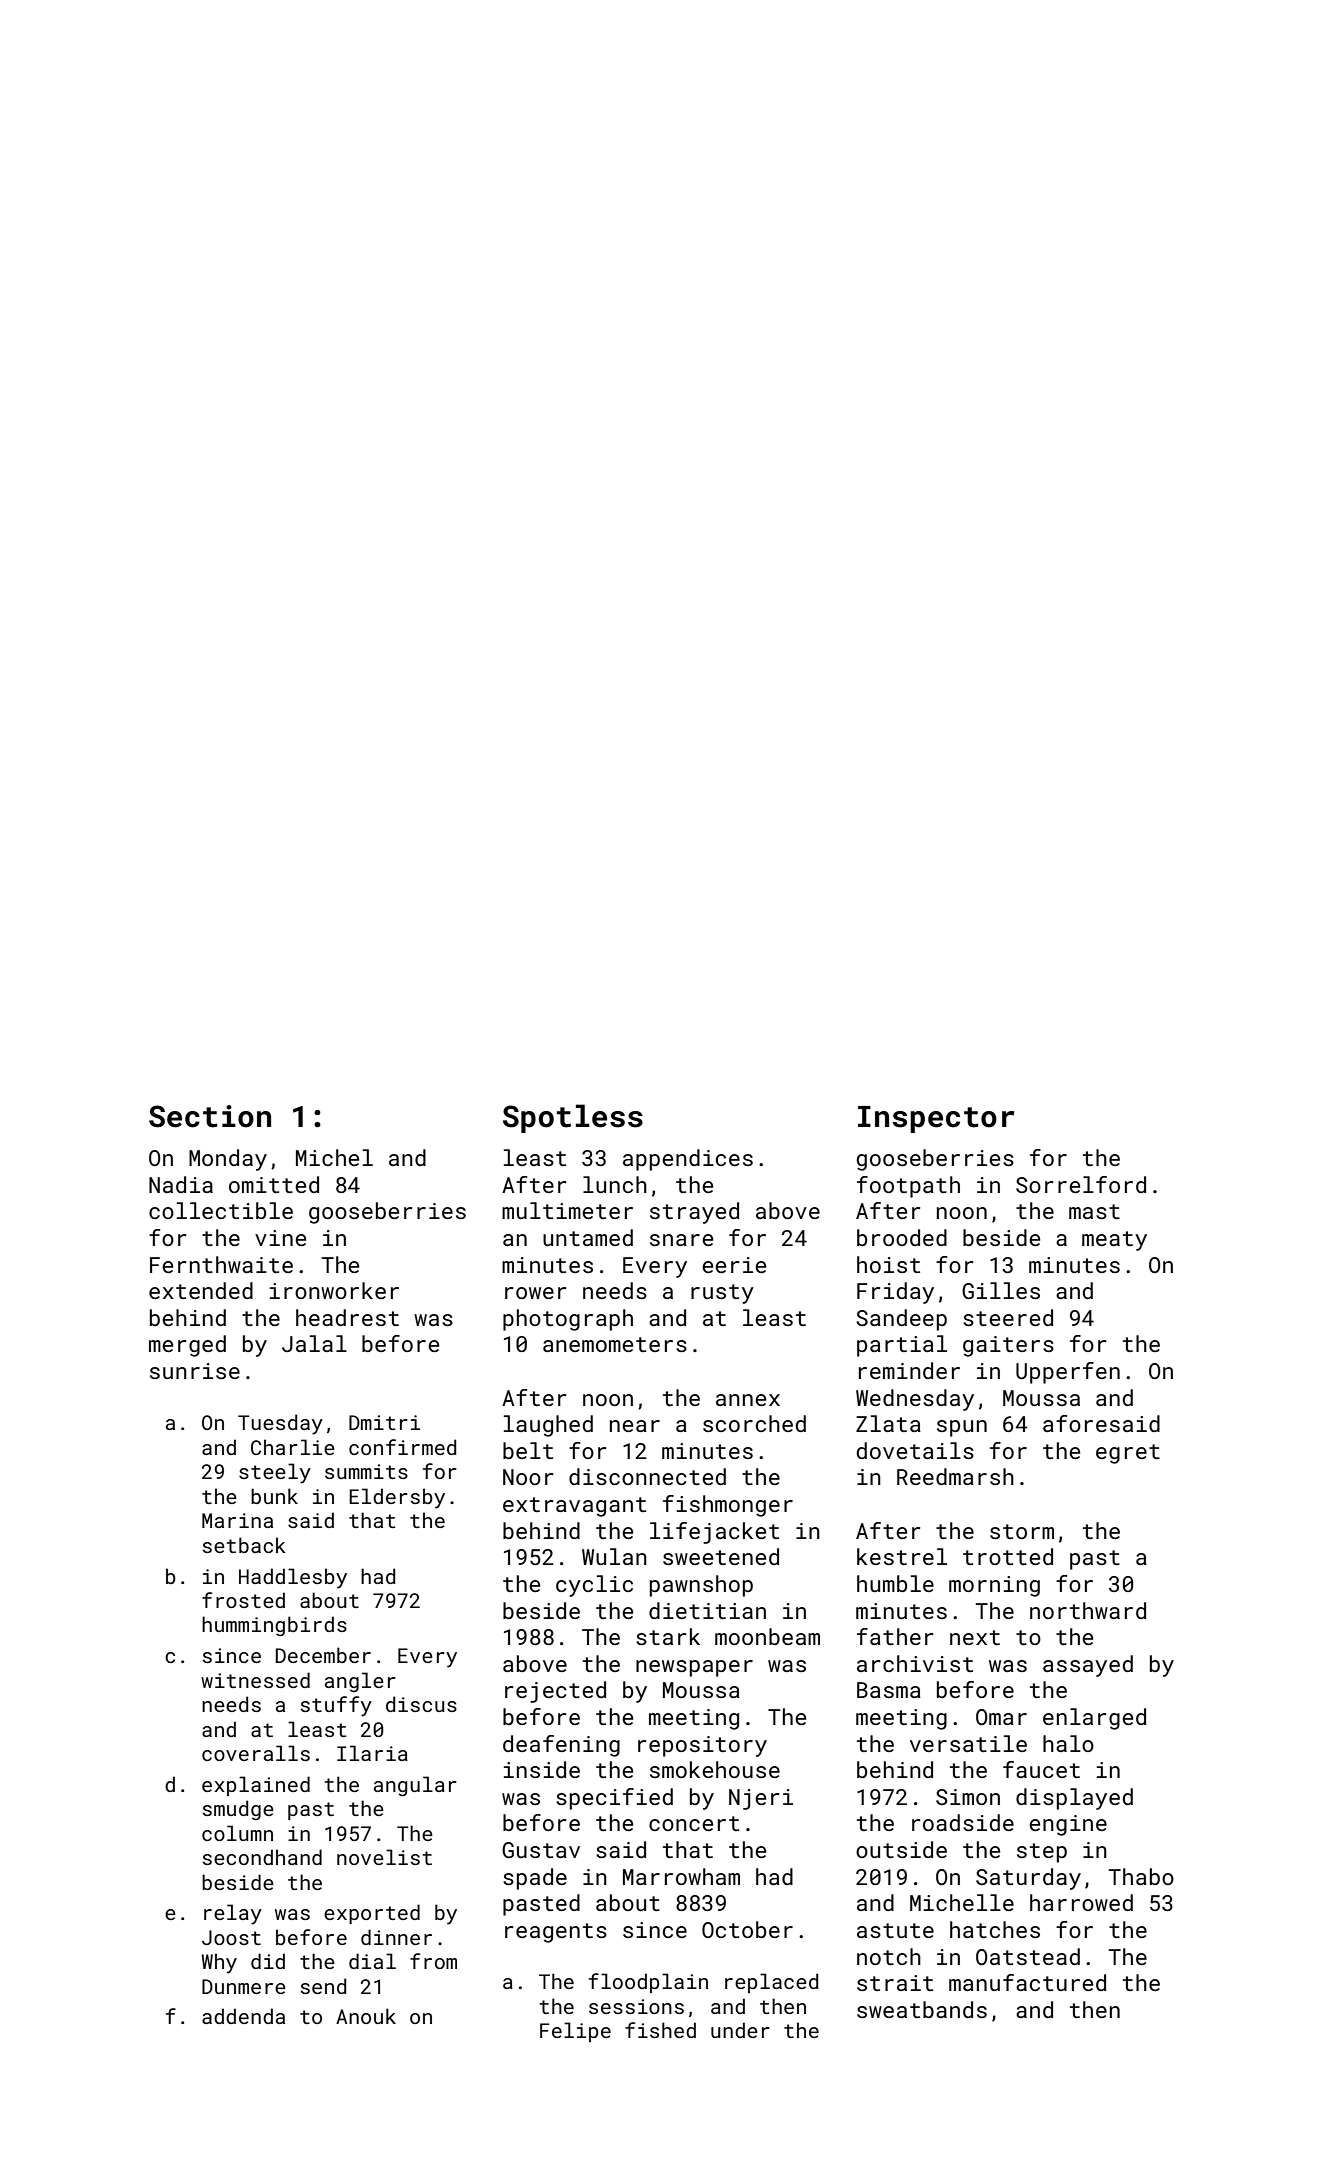 This screenshot has height=2181, width=1324. Describe the element at coordinates (922, 2009) in the screenshot. I see `sweatbands` at that location.
